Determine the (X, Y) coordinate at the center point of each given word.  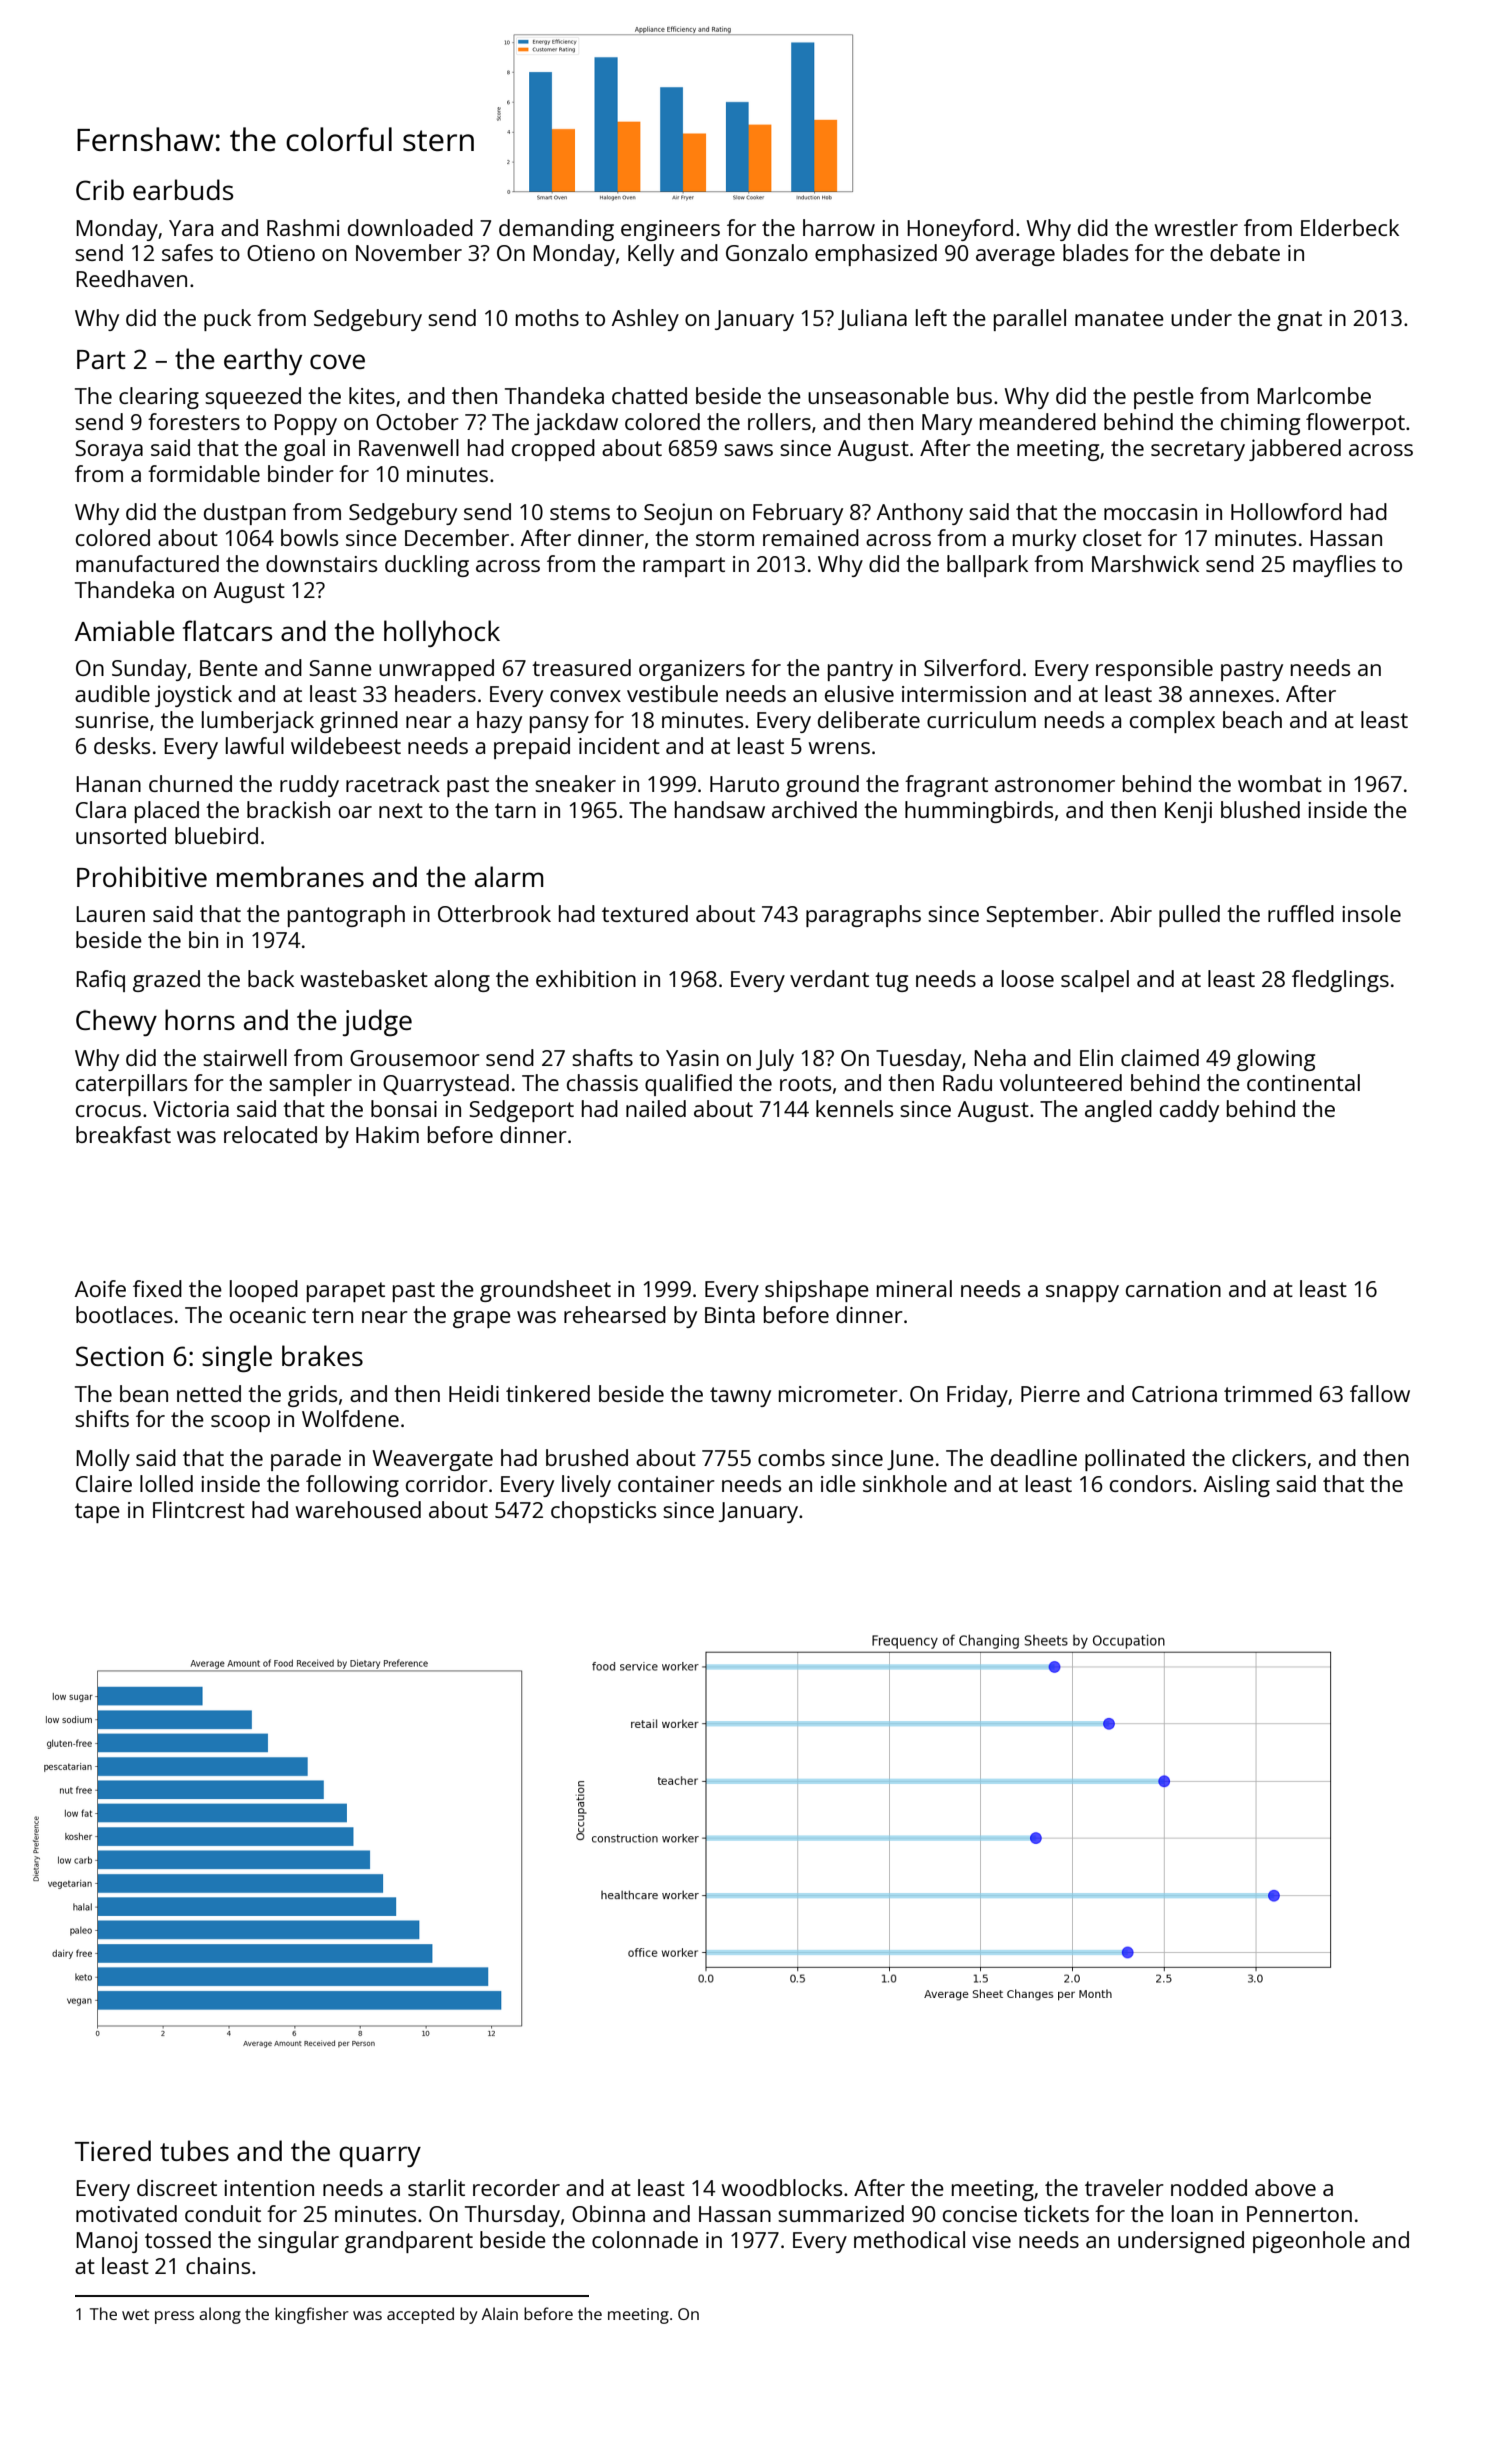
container (666, 1484)
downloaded (410, 227)
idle (838, 1483)
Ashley (645, 320)
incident (619, 745)
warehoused (358, 1509)
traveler (1124, 2187)
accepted (420, 2315)
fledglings (1340, 981)
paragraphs (863, 916)
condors (1150, 1483)
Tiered (113, 2150)
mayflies (1334, 566)
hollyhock (442, 633)
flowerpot (1355, 424)
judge (377, 1022)
